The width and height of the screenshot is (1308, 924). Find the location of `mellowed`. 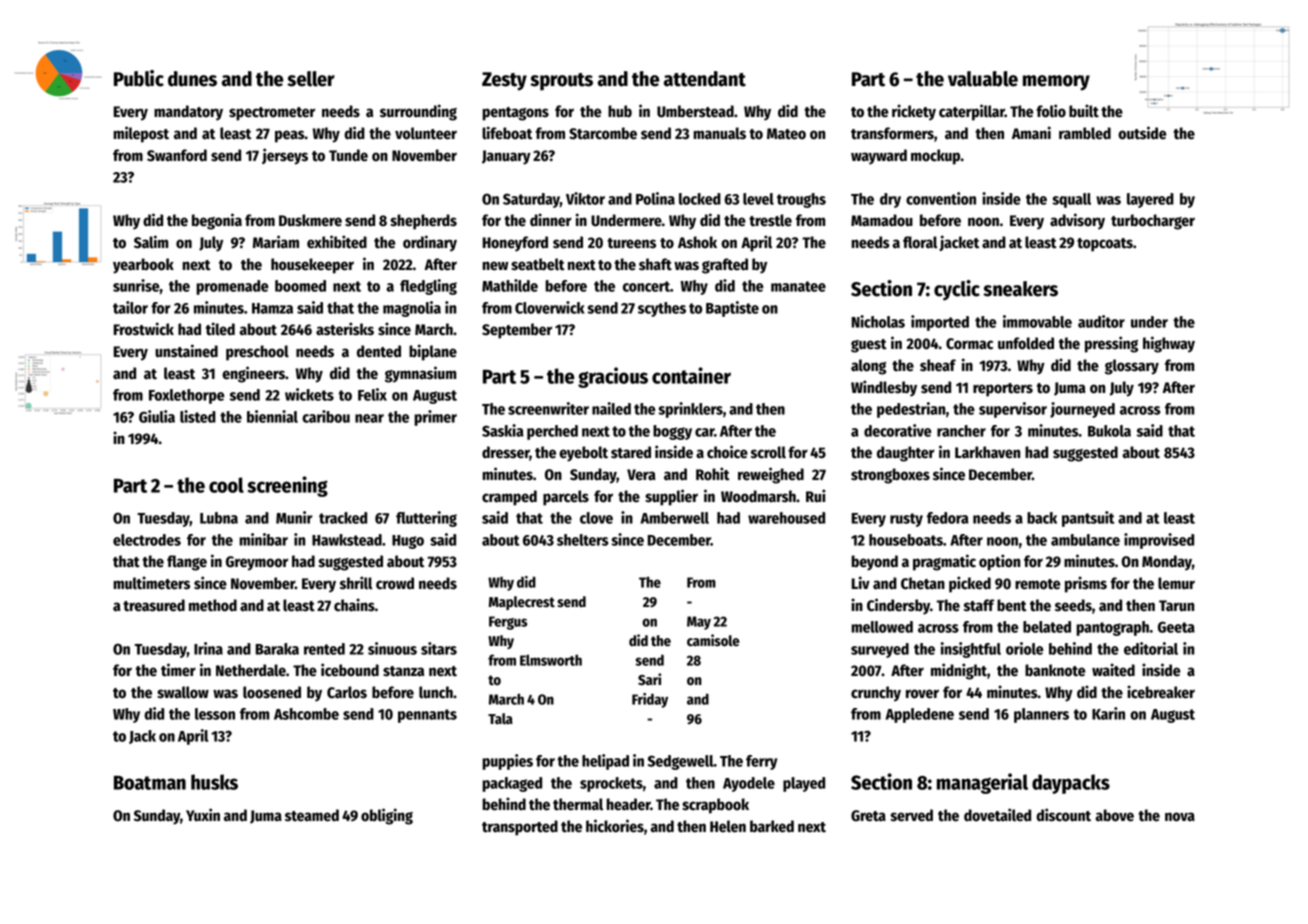

mellowed is located at coordinates (882, 627).
